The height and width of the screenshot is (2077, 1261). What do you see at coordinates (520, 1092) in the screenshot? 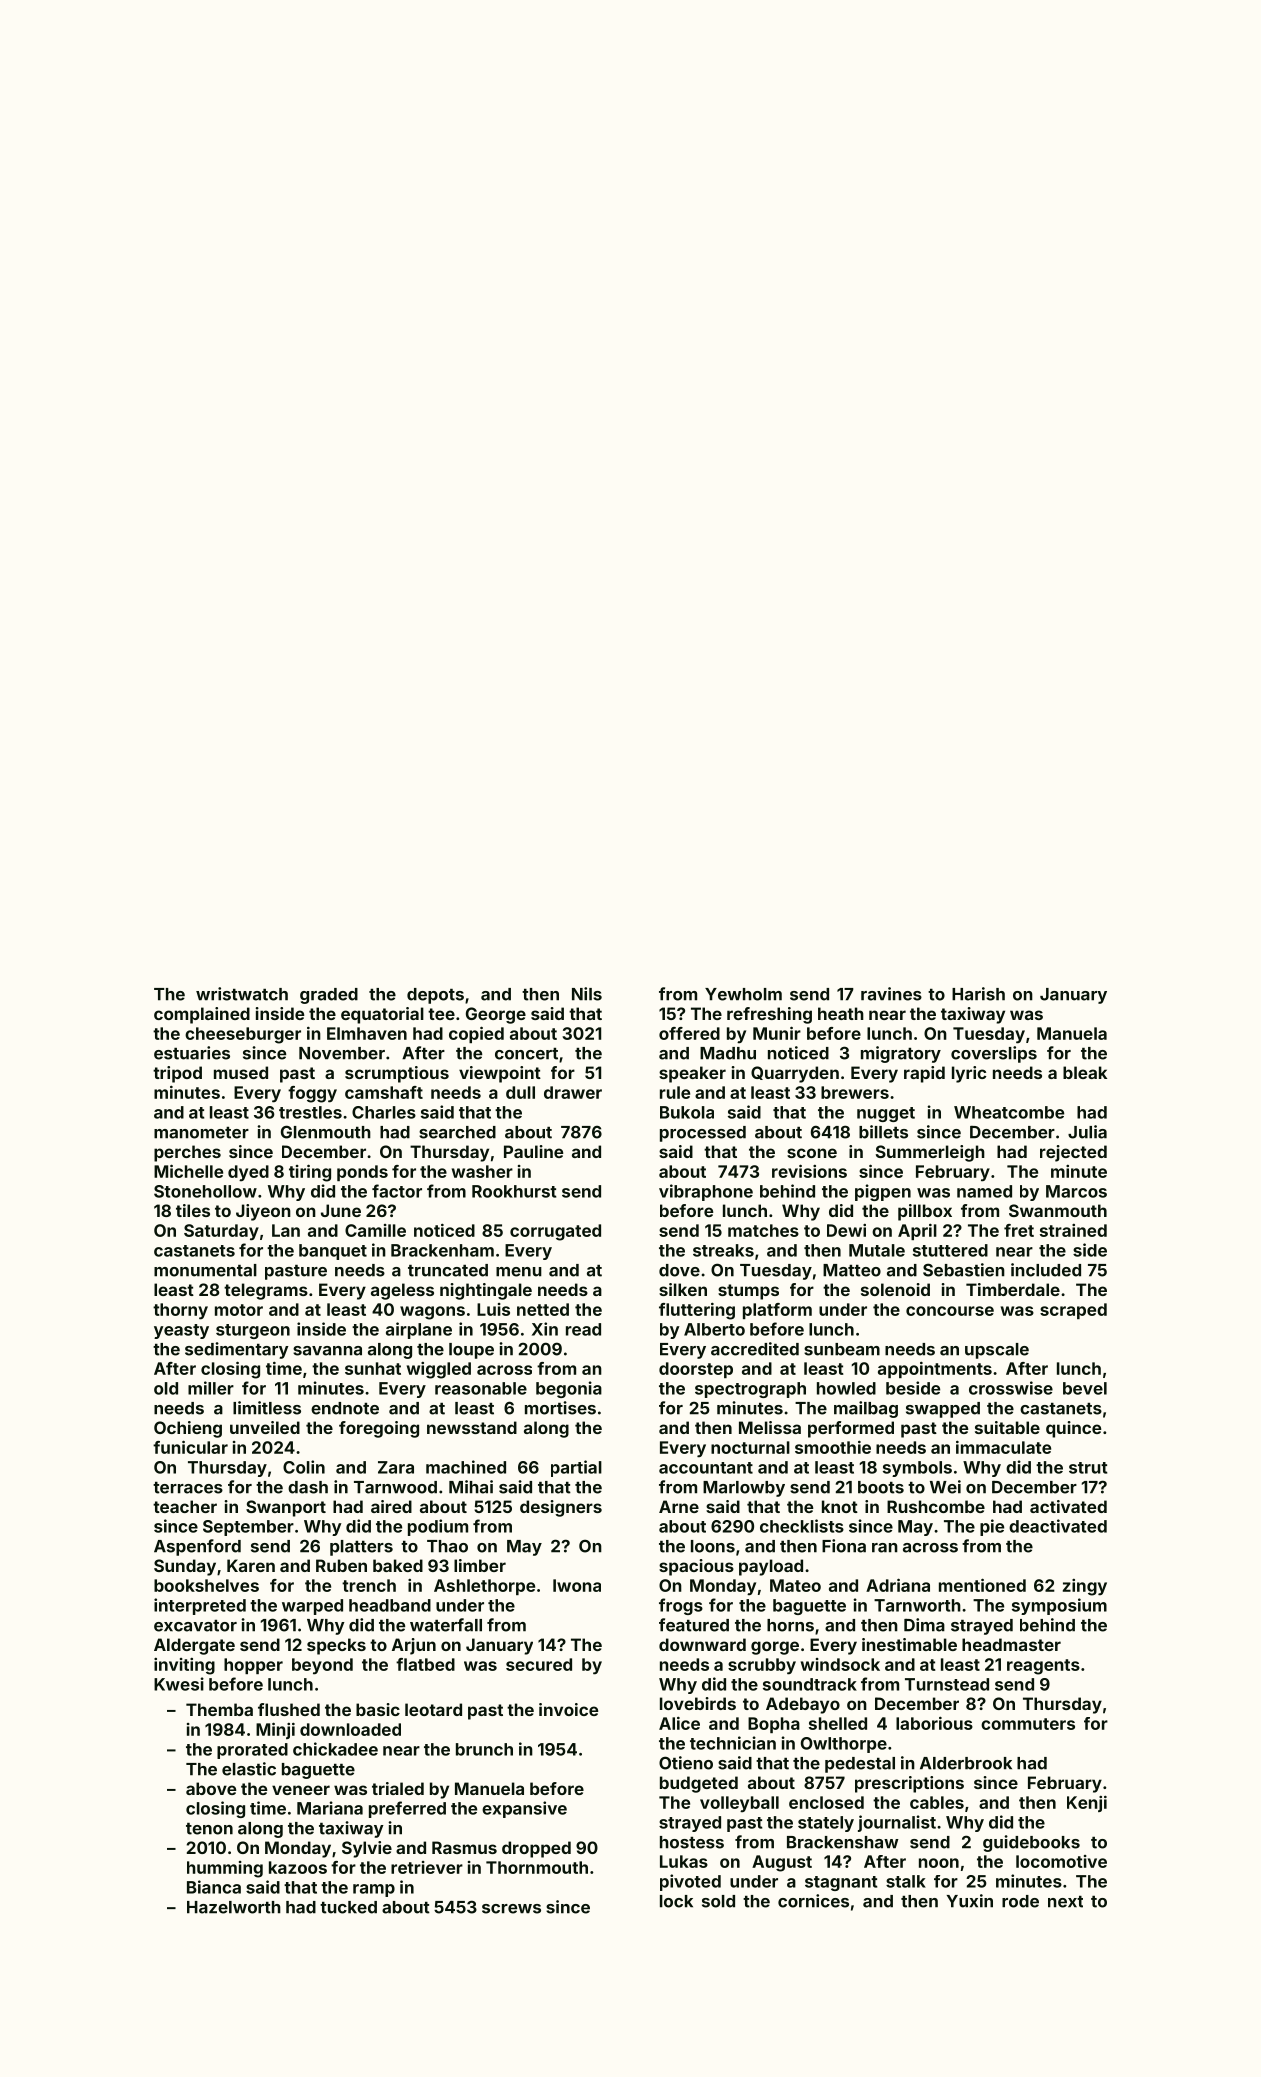
I see `dull` at bounding box center [520, 1092].
